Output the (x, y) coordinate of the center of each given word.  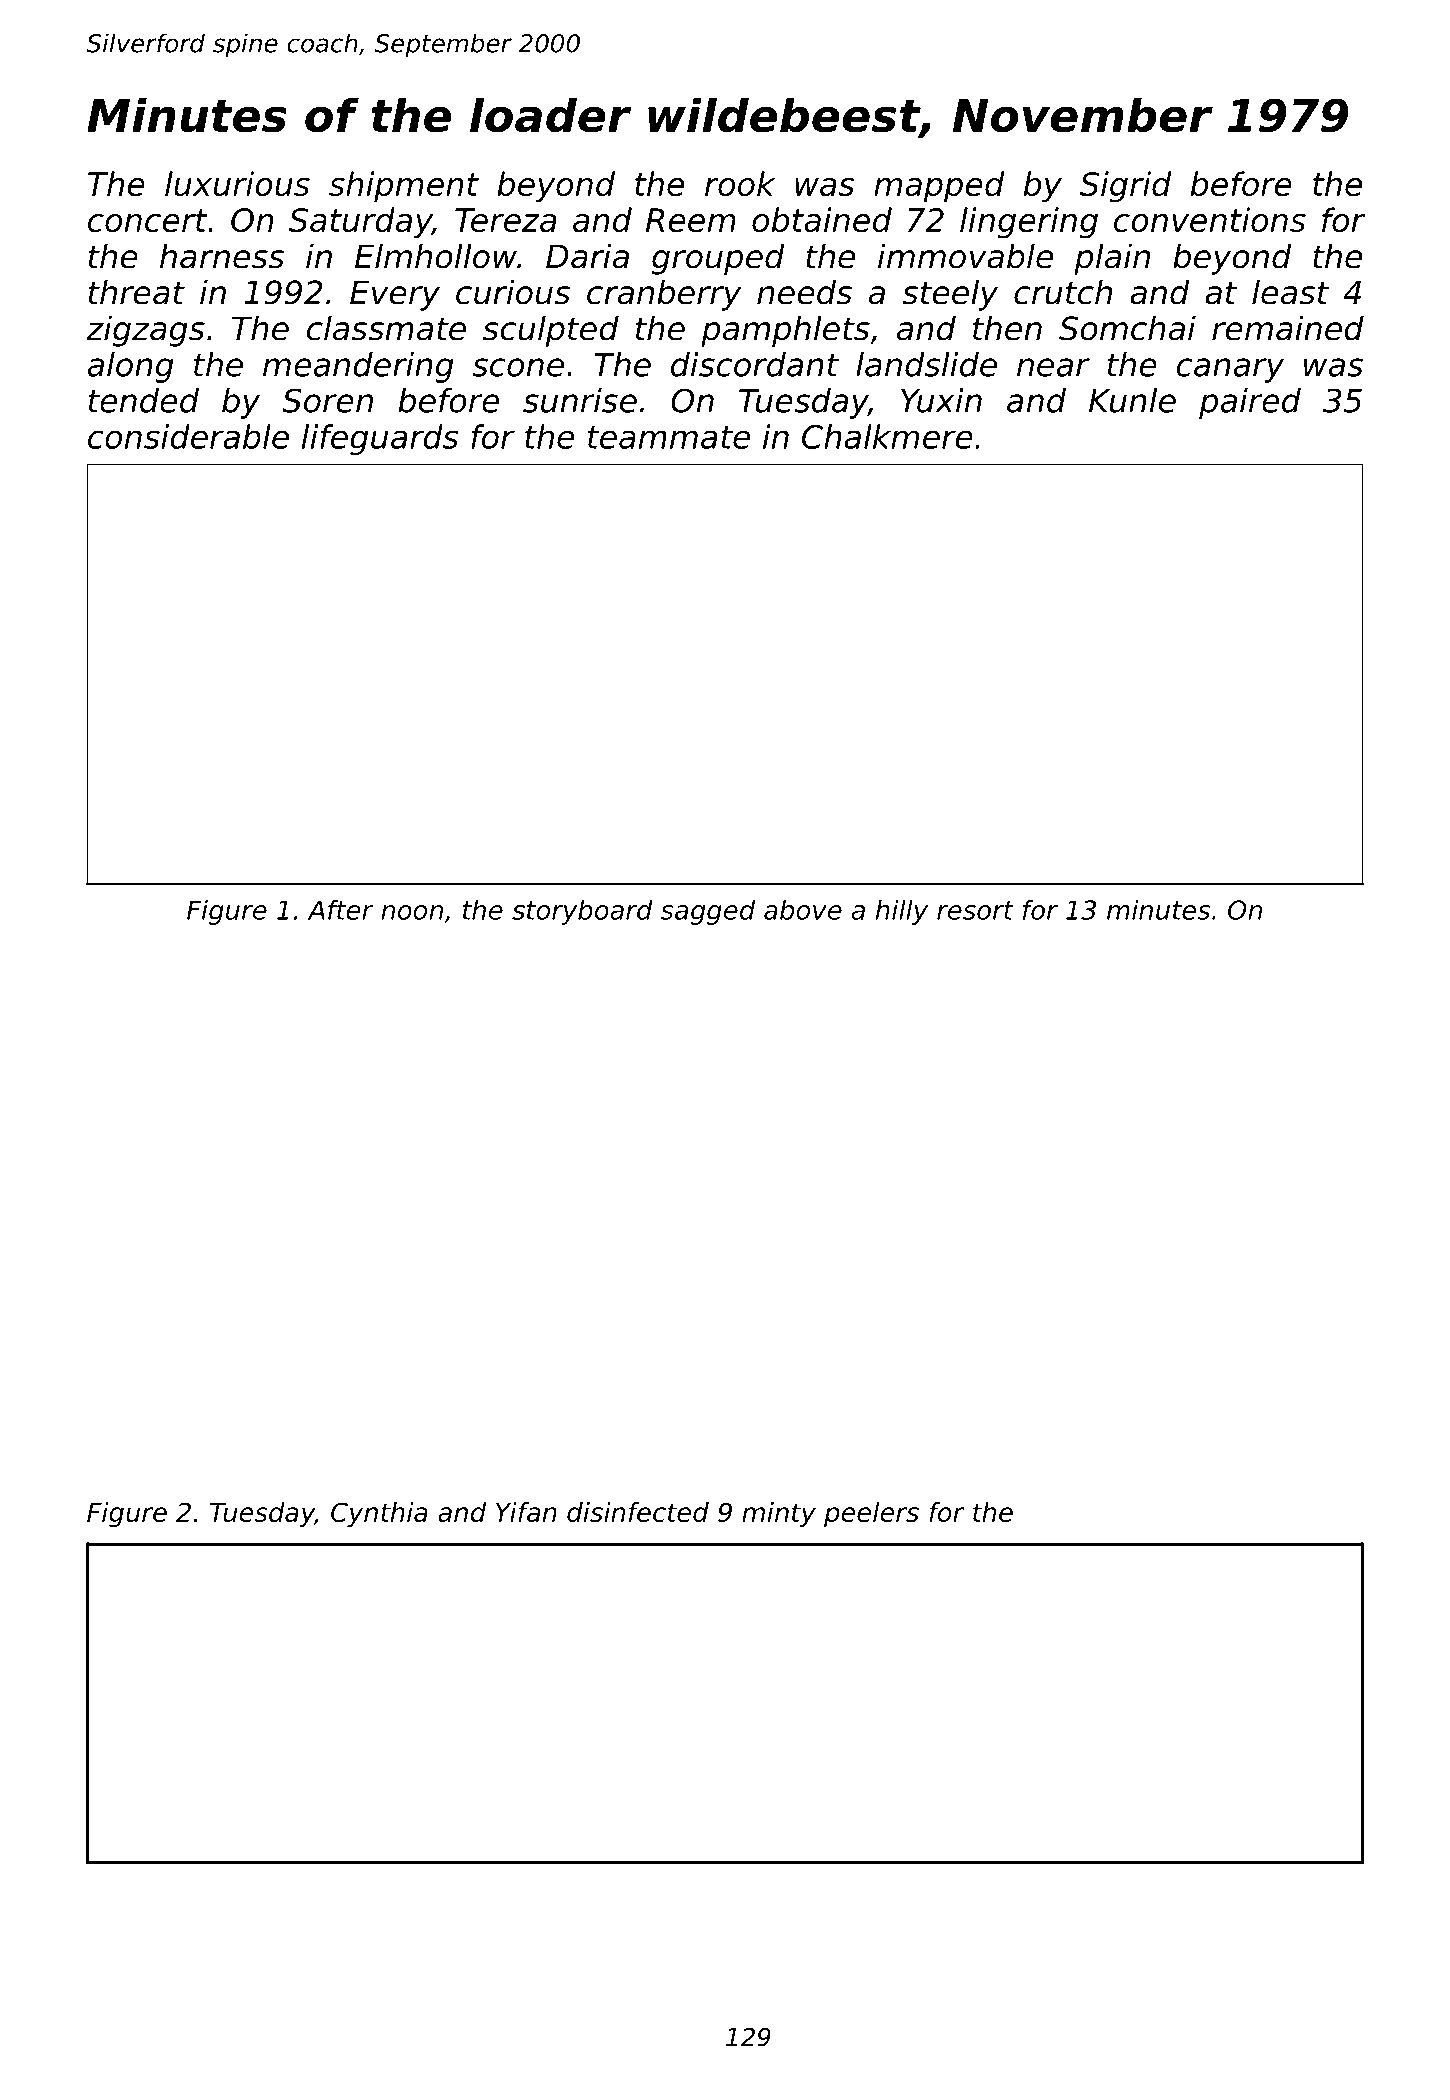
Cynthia (379, 1514)
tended (143, 400)
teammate (669, 437)
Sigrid (1125, 187)
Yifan (526, 1512)
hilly (902, 912)
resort (975, 910)
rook (740, 183)
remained (1288, 328)
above (803, 910)
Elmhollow (436, 256)
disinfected (638, 1512)
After (341, 910)
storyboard (582, 912)
